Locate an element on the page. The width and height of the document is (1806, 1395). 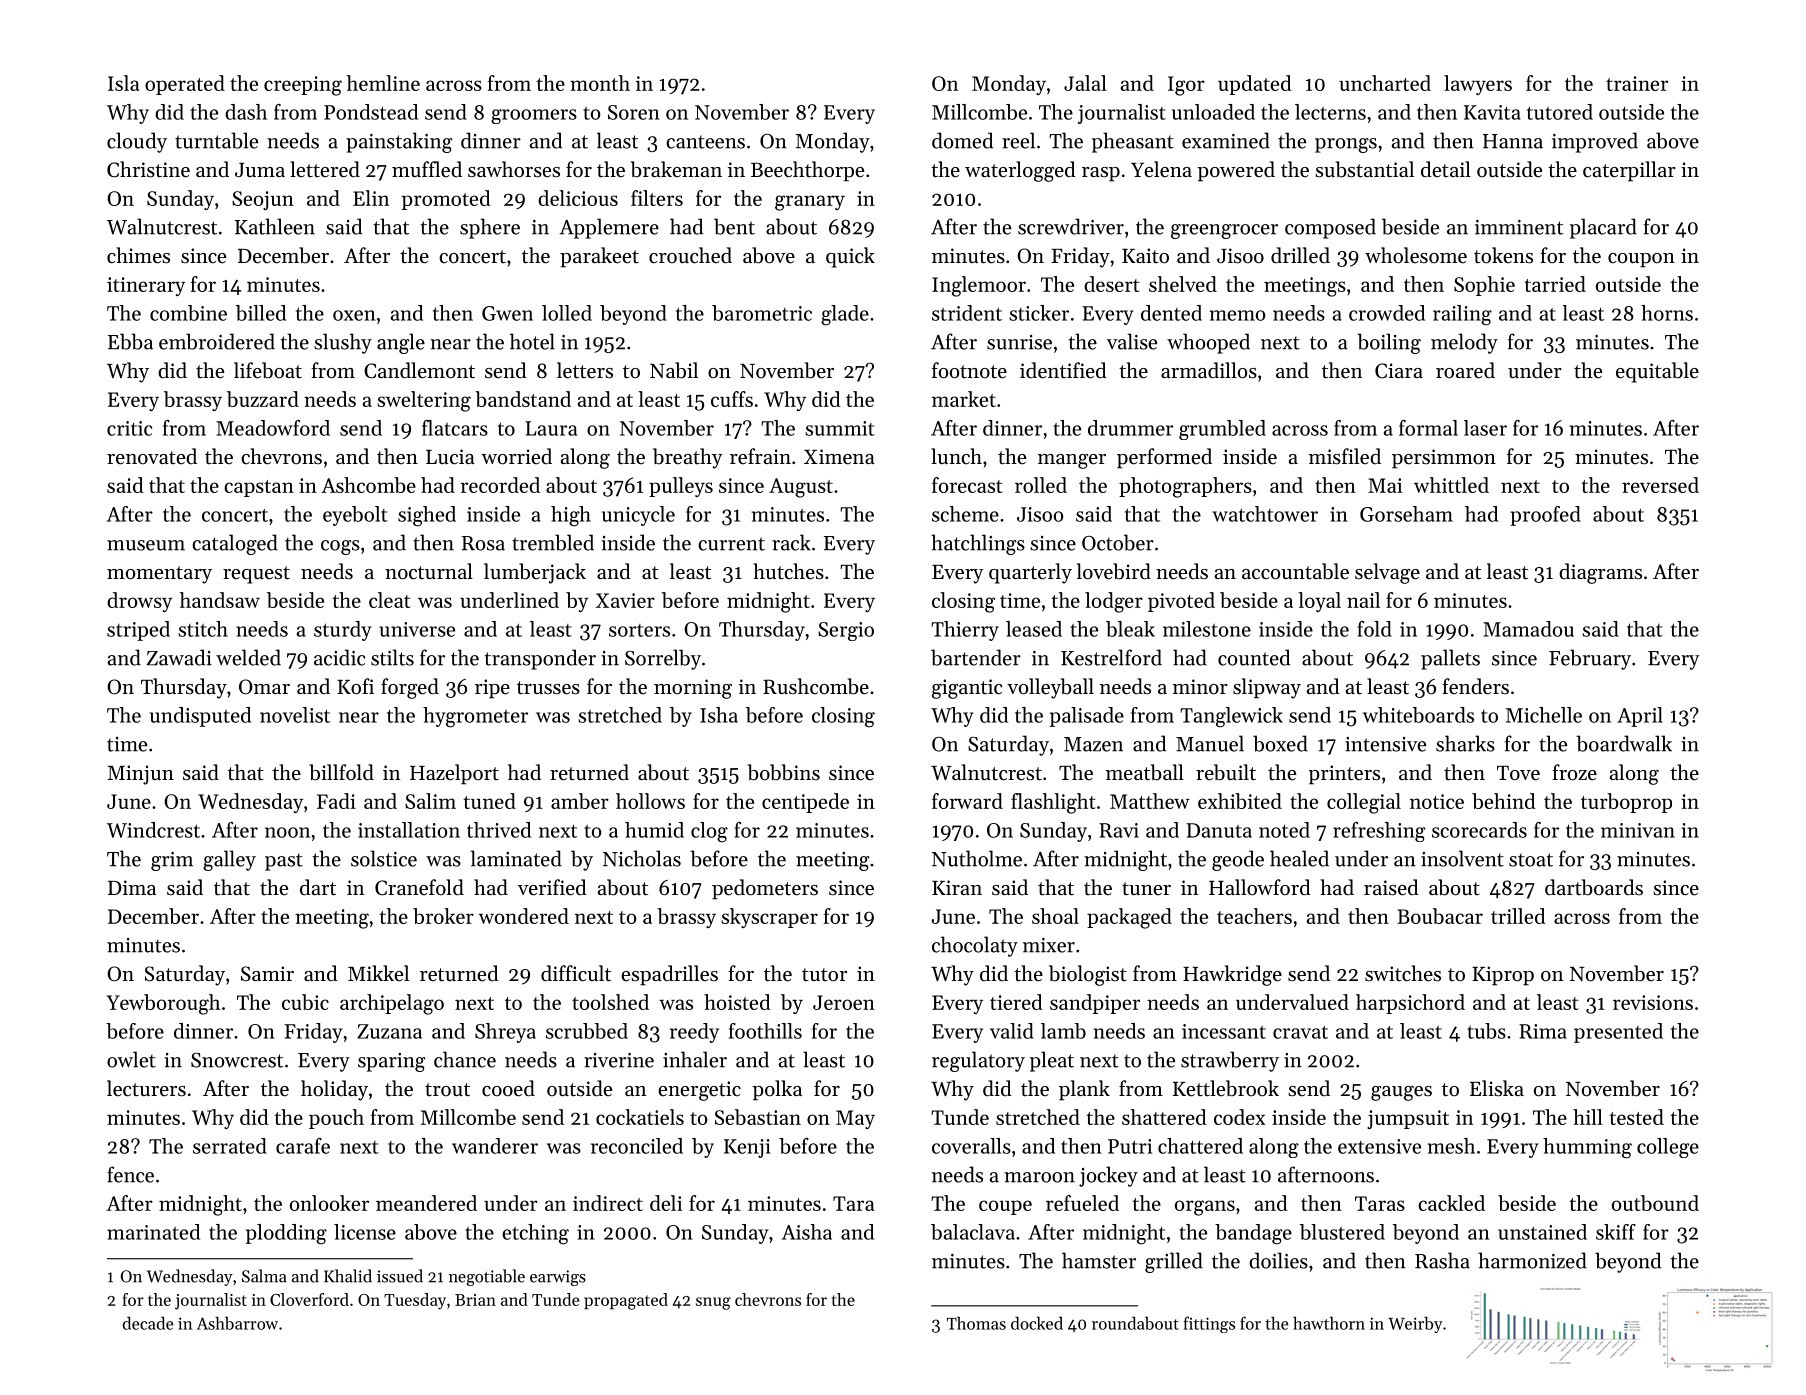
broker is located at coordinates (443, 916).
